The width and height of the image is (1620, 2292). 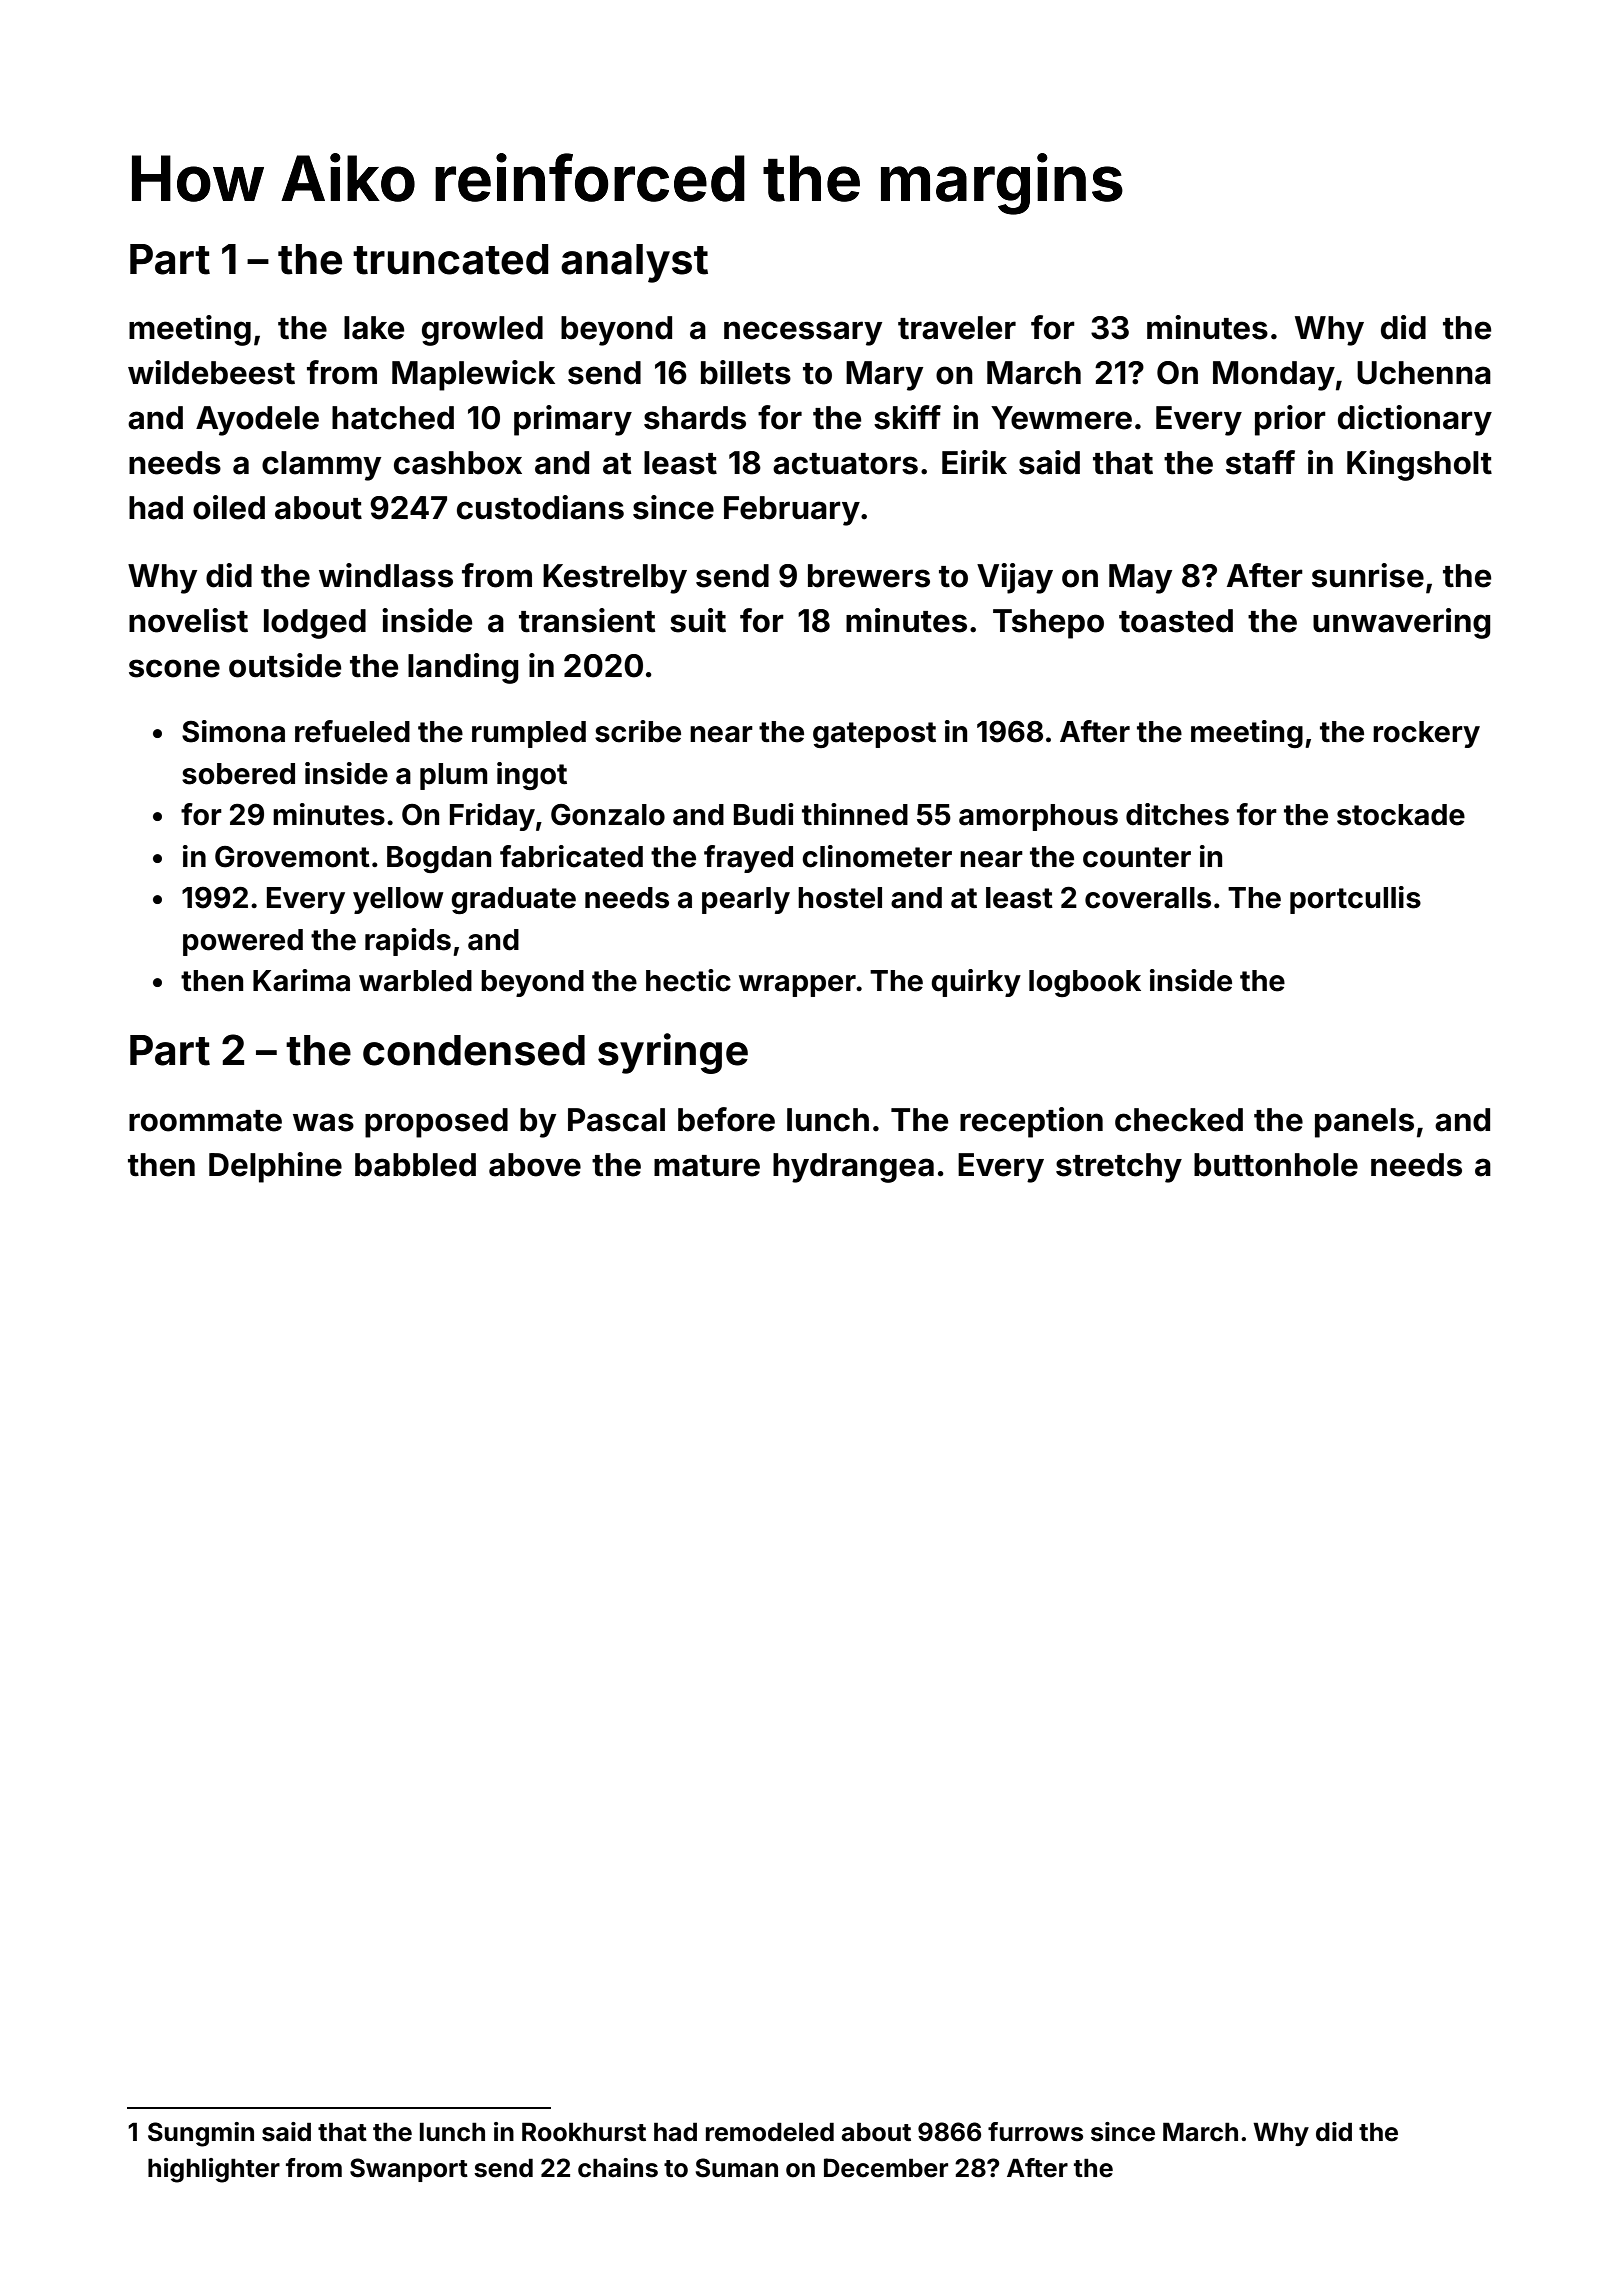 What do you see at coordinates (450, 259) in the image?
I see `truncated` at bounding box center [450, 259].
